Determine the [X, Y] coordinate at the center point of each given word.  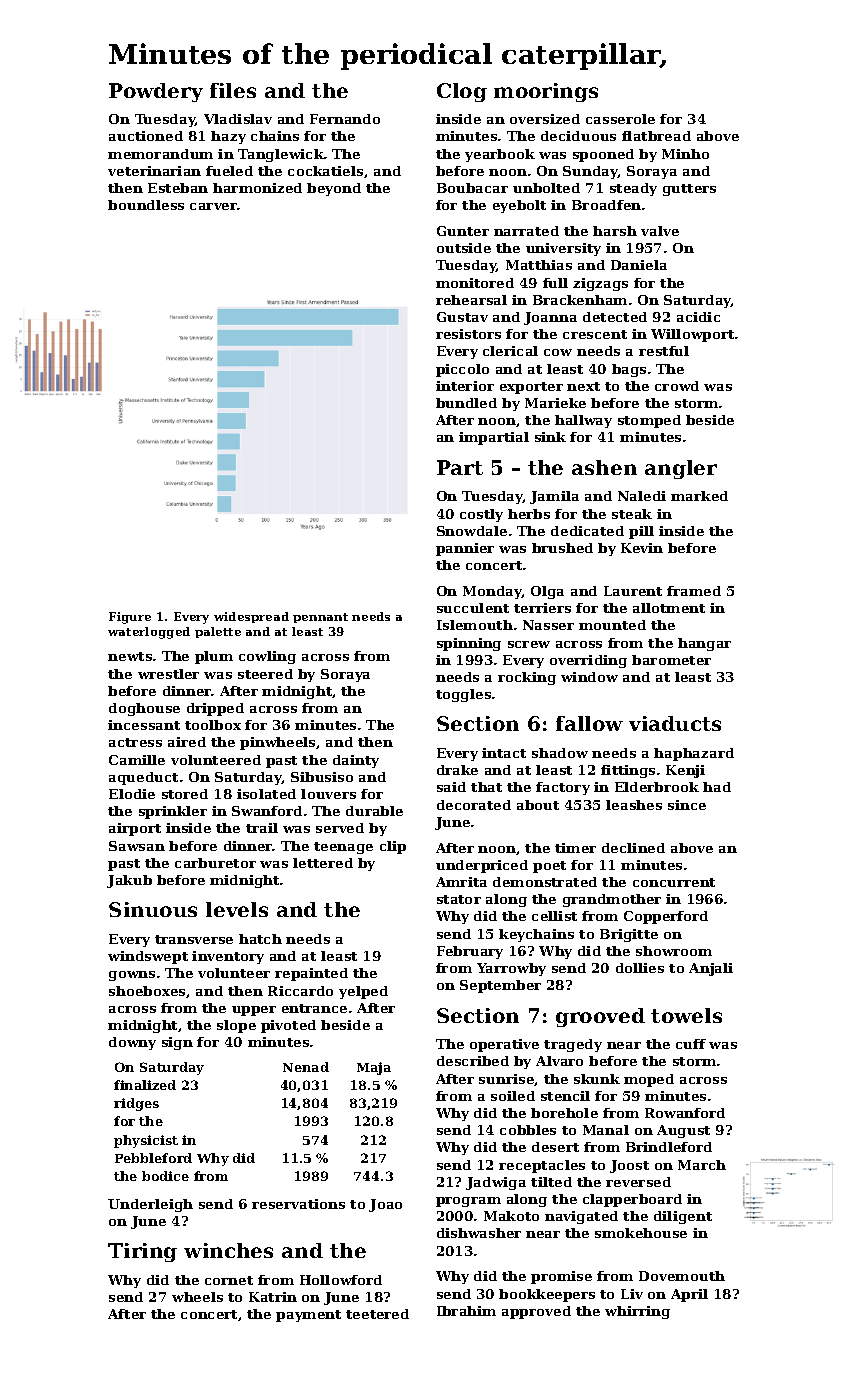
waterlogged [149, 633]
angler [681, 469]
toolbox [213, 725]
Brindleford [669, 1147]
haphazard [694, 754]
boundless [146, 205]
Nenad [306, 1067]
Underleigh [150, 1205]
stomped [649, 421]
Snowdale [472, 531]
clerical [510, 351]
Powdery [156, 92]
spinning [469, 644]
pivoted [288, 1026]
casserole [620, 119]
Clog [462, 92]
